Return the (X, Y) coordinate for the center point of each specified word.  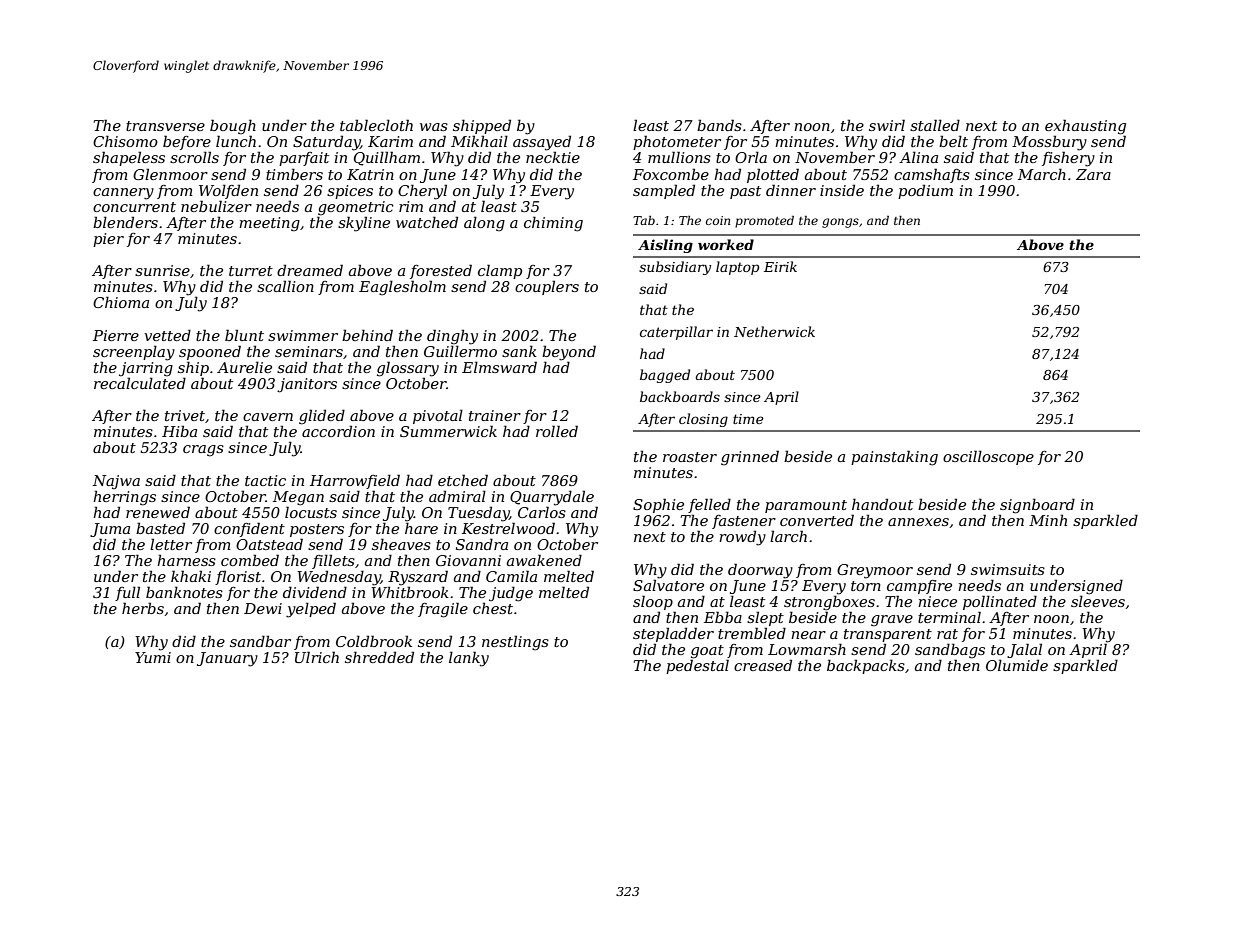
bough (233, 127)
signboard (1037, 506)
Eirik (780, 266)
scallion (285, 286)
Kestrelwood (508, 528)
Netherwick (774, 331)
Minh (1048, 520)
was (434, 127)
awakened (544, 560)
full (127, 593)
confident (249, 529)
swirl (887, 125)
